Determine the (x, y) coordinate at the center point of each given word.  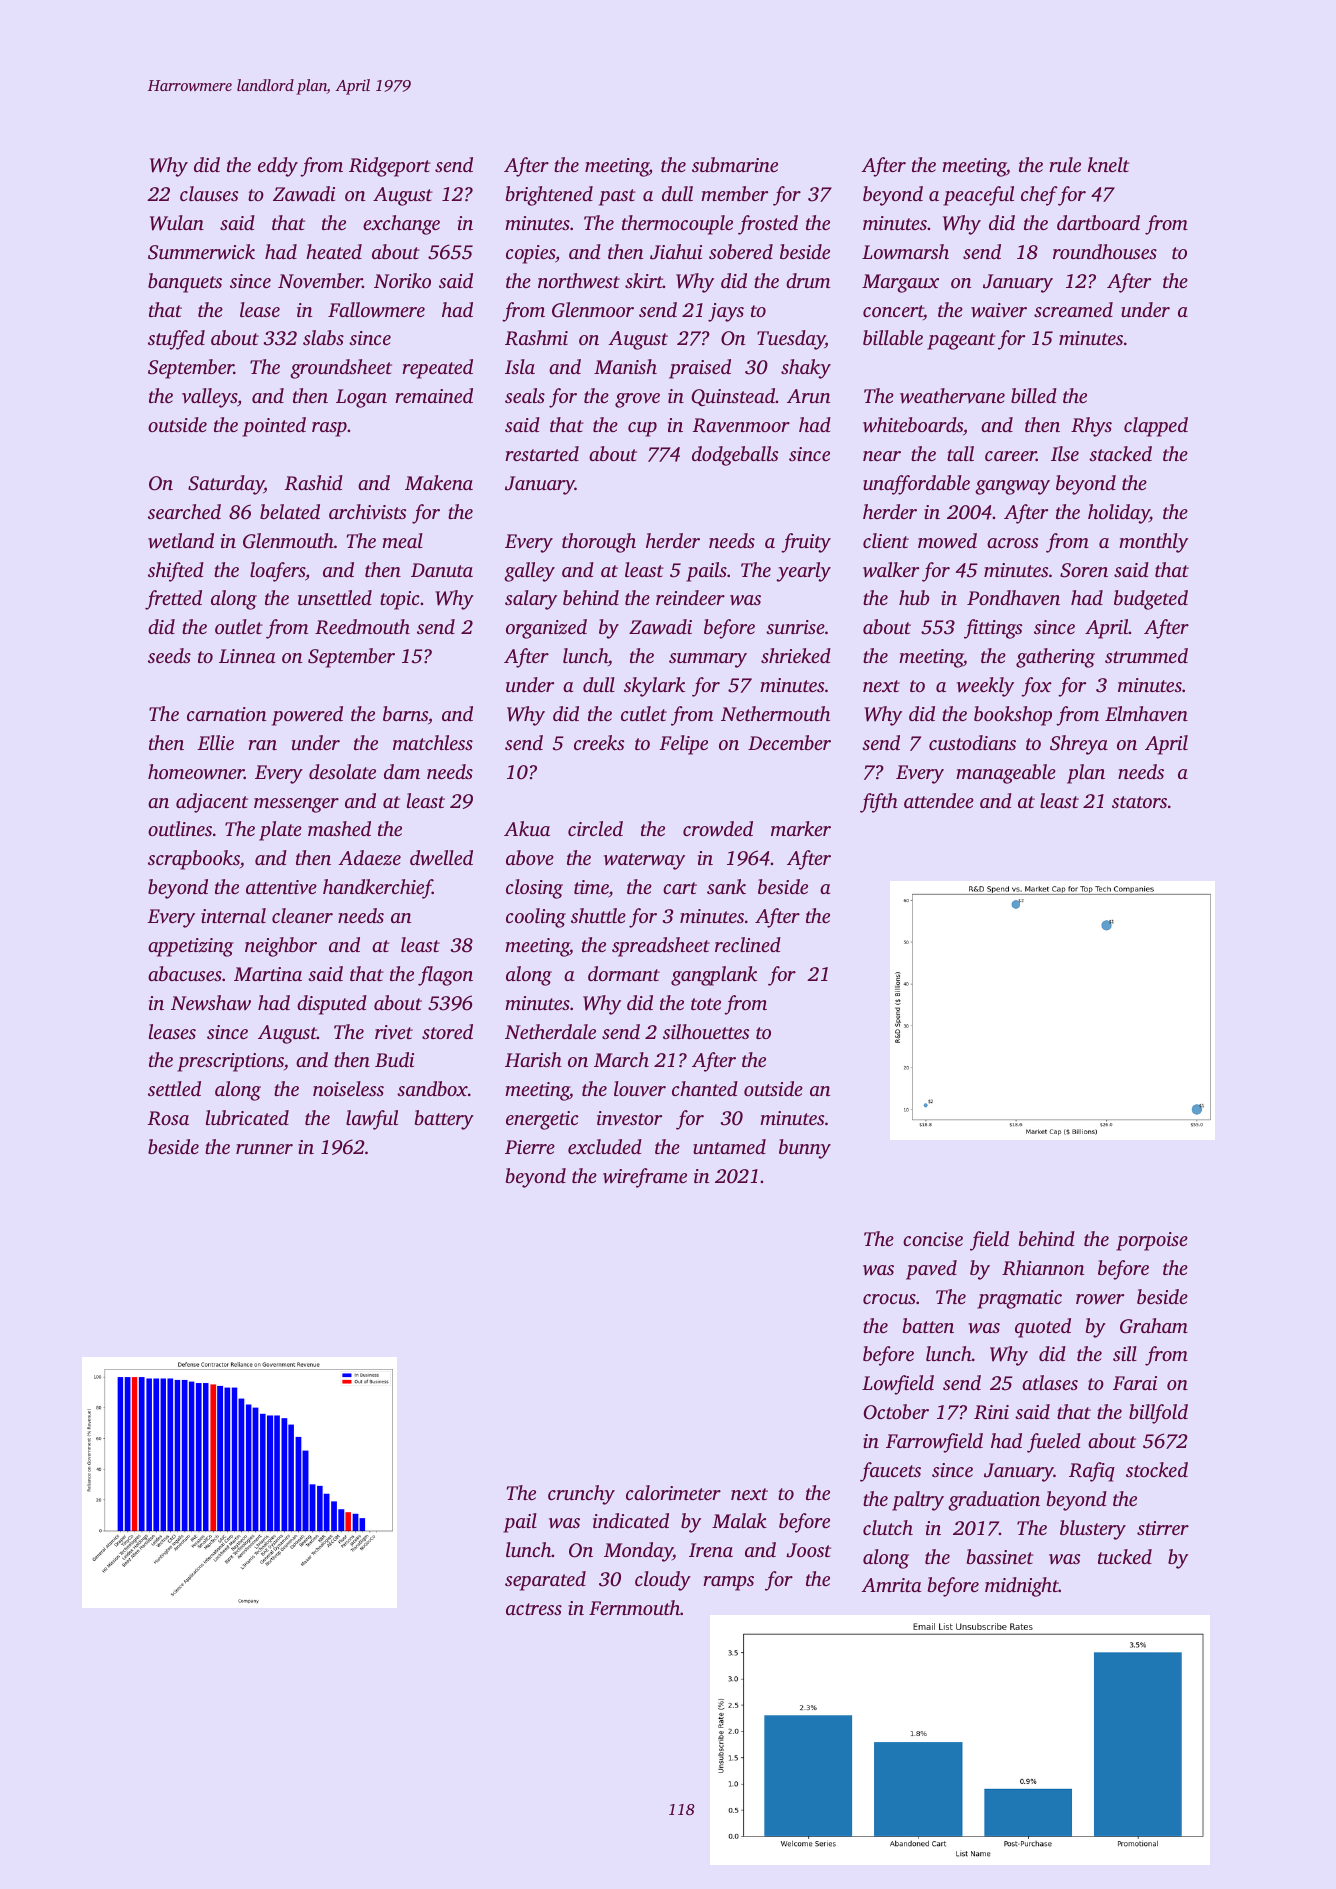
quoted (1043, 1328)
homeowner (196, 772)
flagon (445, 976)
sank (726, 886)
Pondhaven (1013, 598)
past (617, 197)
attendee (939, 800)
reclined (748, 944)
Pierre (530, 1147)
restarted (542, 453)
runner (264, 1149)
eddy (278, 167)
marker (801, 828)
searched (184, 511)
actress (534, 1609)
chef (1039, 196)
